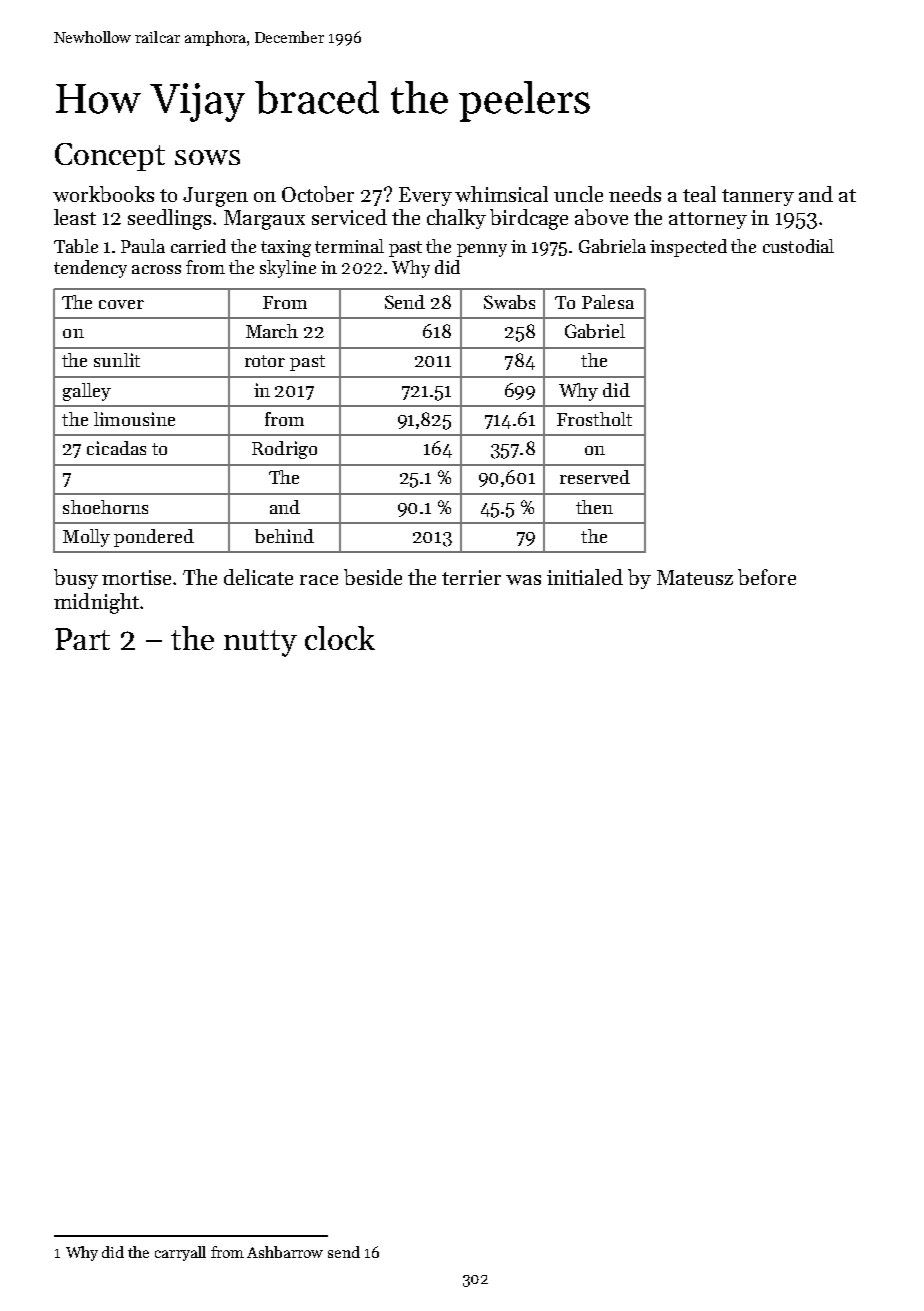 The width and height of the document is (924, 1311). What do you see at coordinates (509, 302) in the document?
I see `Swabs` at bounding box center [509, 302].
